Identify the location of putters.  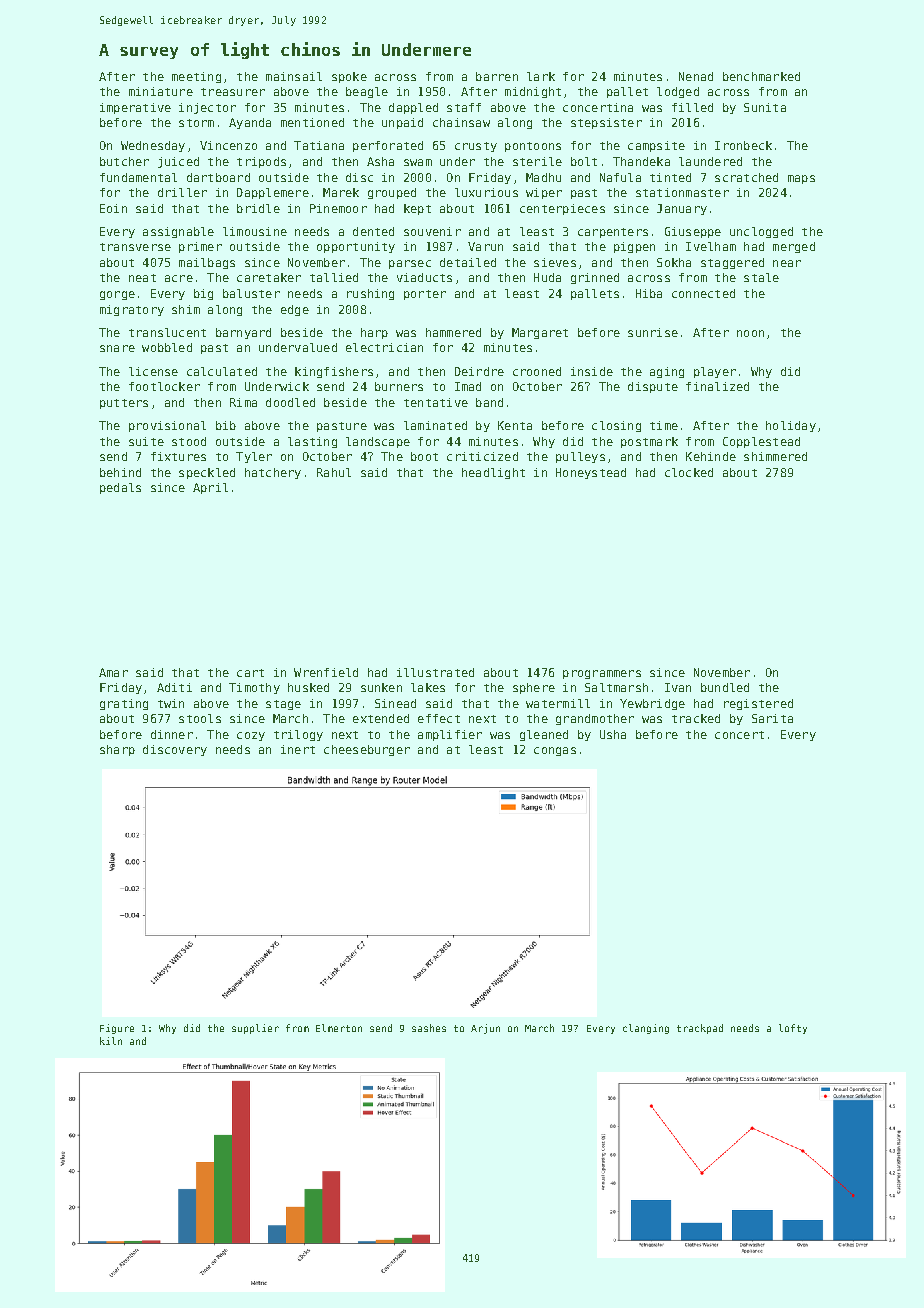
(124, 404).
